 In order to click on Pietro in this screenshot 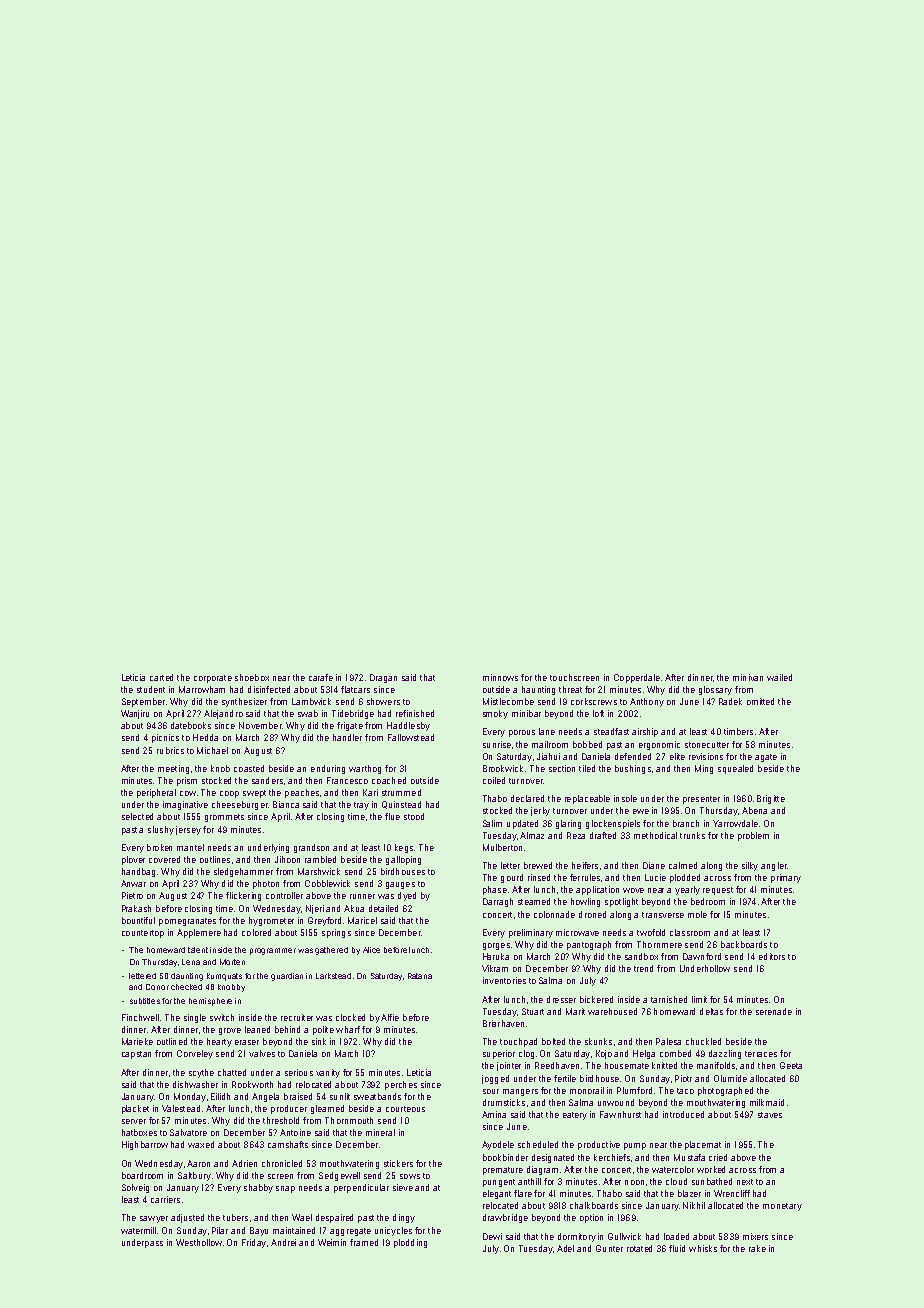, I will do `click(132, 895)`.
